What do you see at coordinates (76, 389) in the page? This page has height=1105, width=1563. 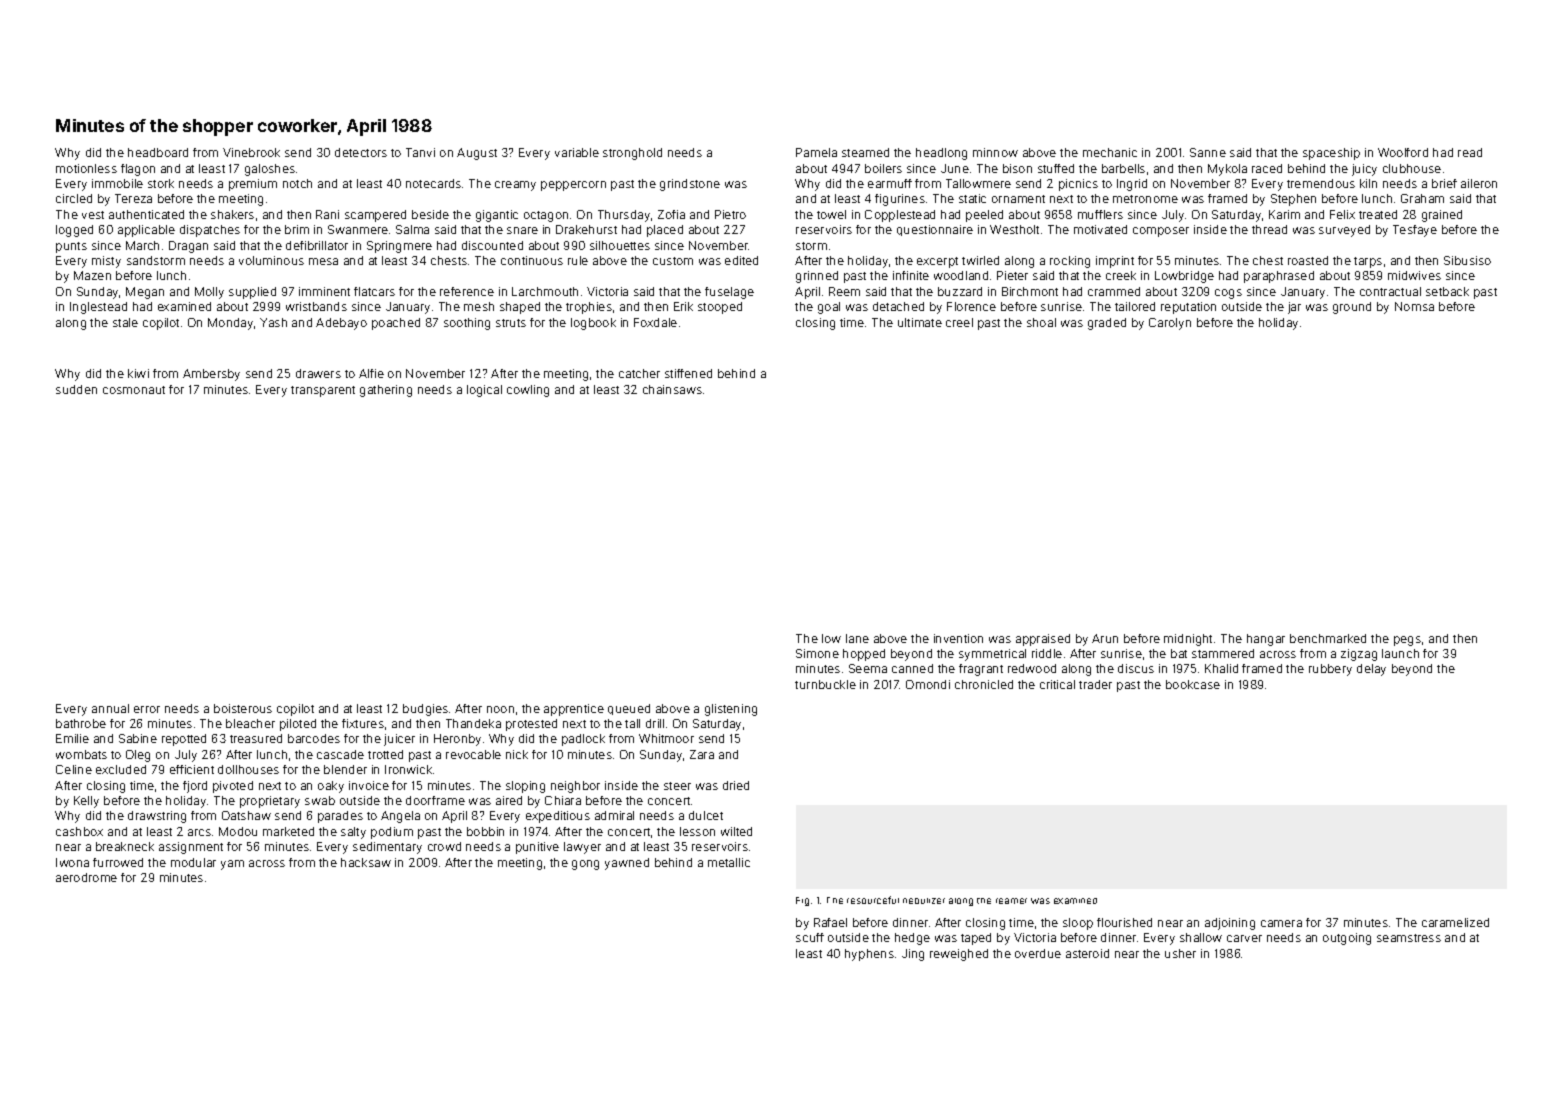 I see `sudden` at bounding box center [76, 389].
